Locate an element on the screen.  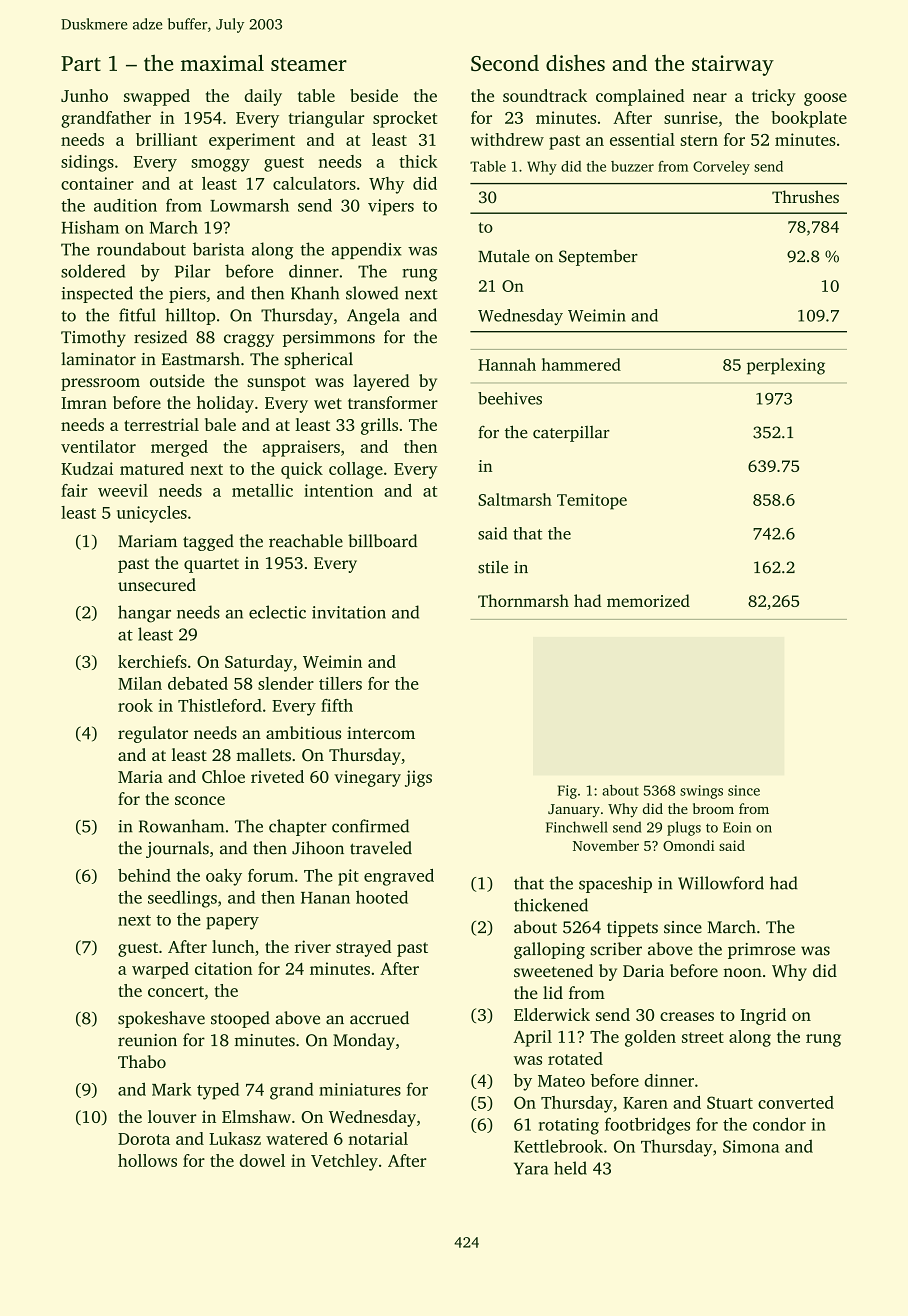
withdrew is located at coordinates (507, 139).
